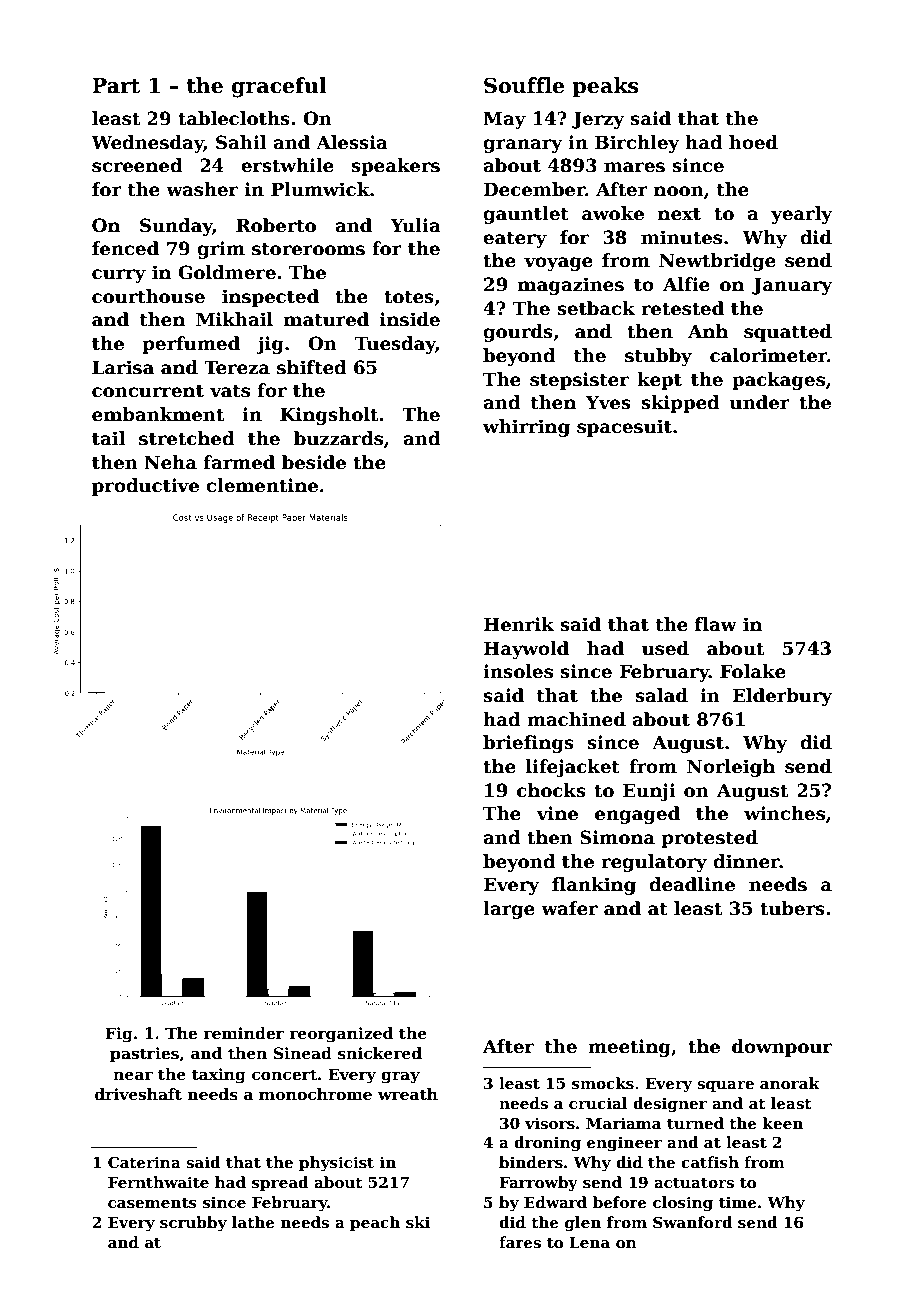 This document has height=1314, width=924. I want to click on large, so click(509, 910).
